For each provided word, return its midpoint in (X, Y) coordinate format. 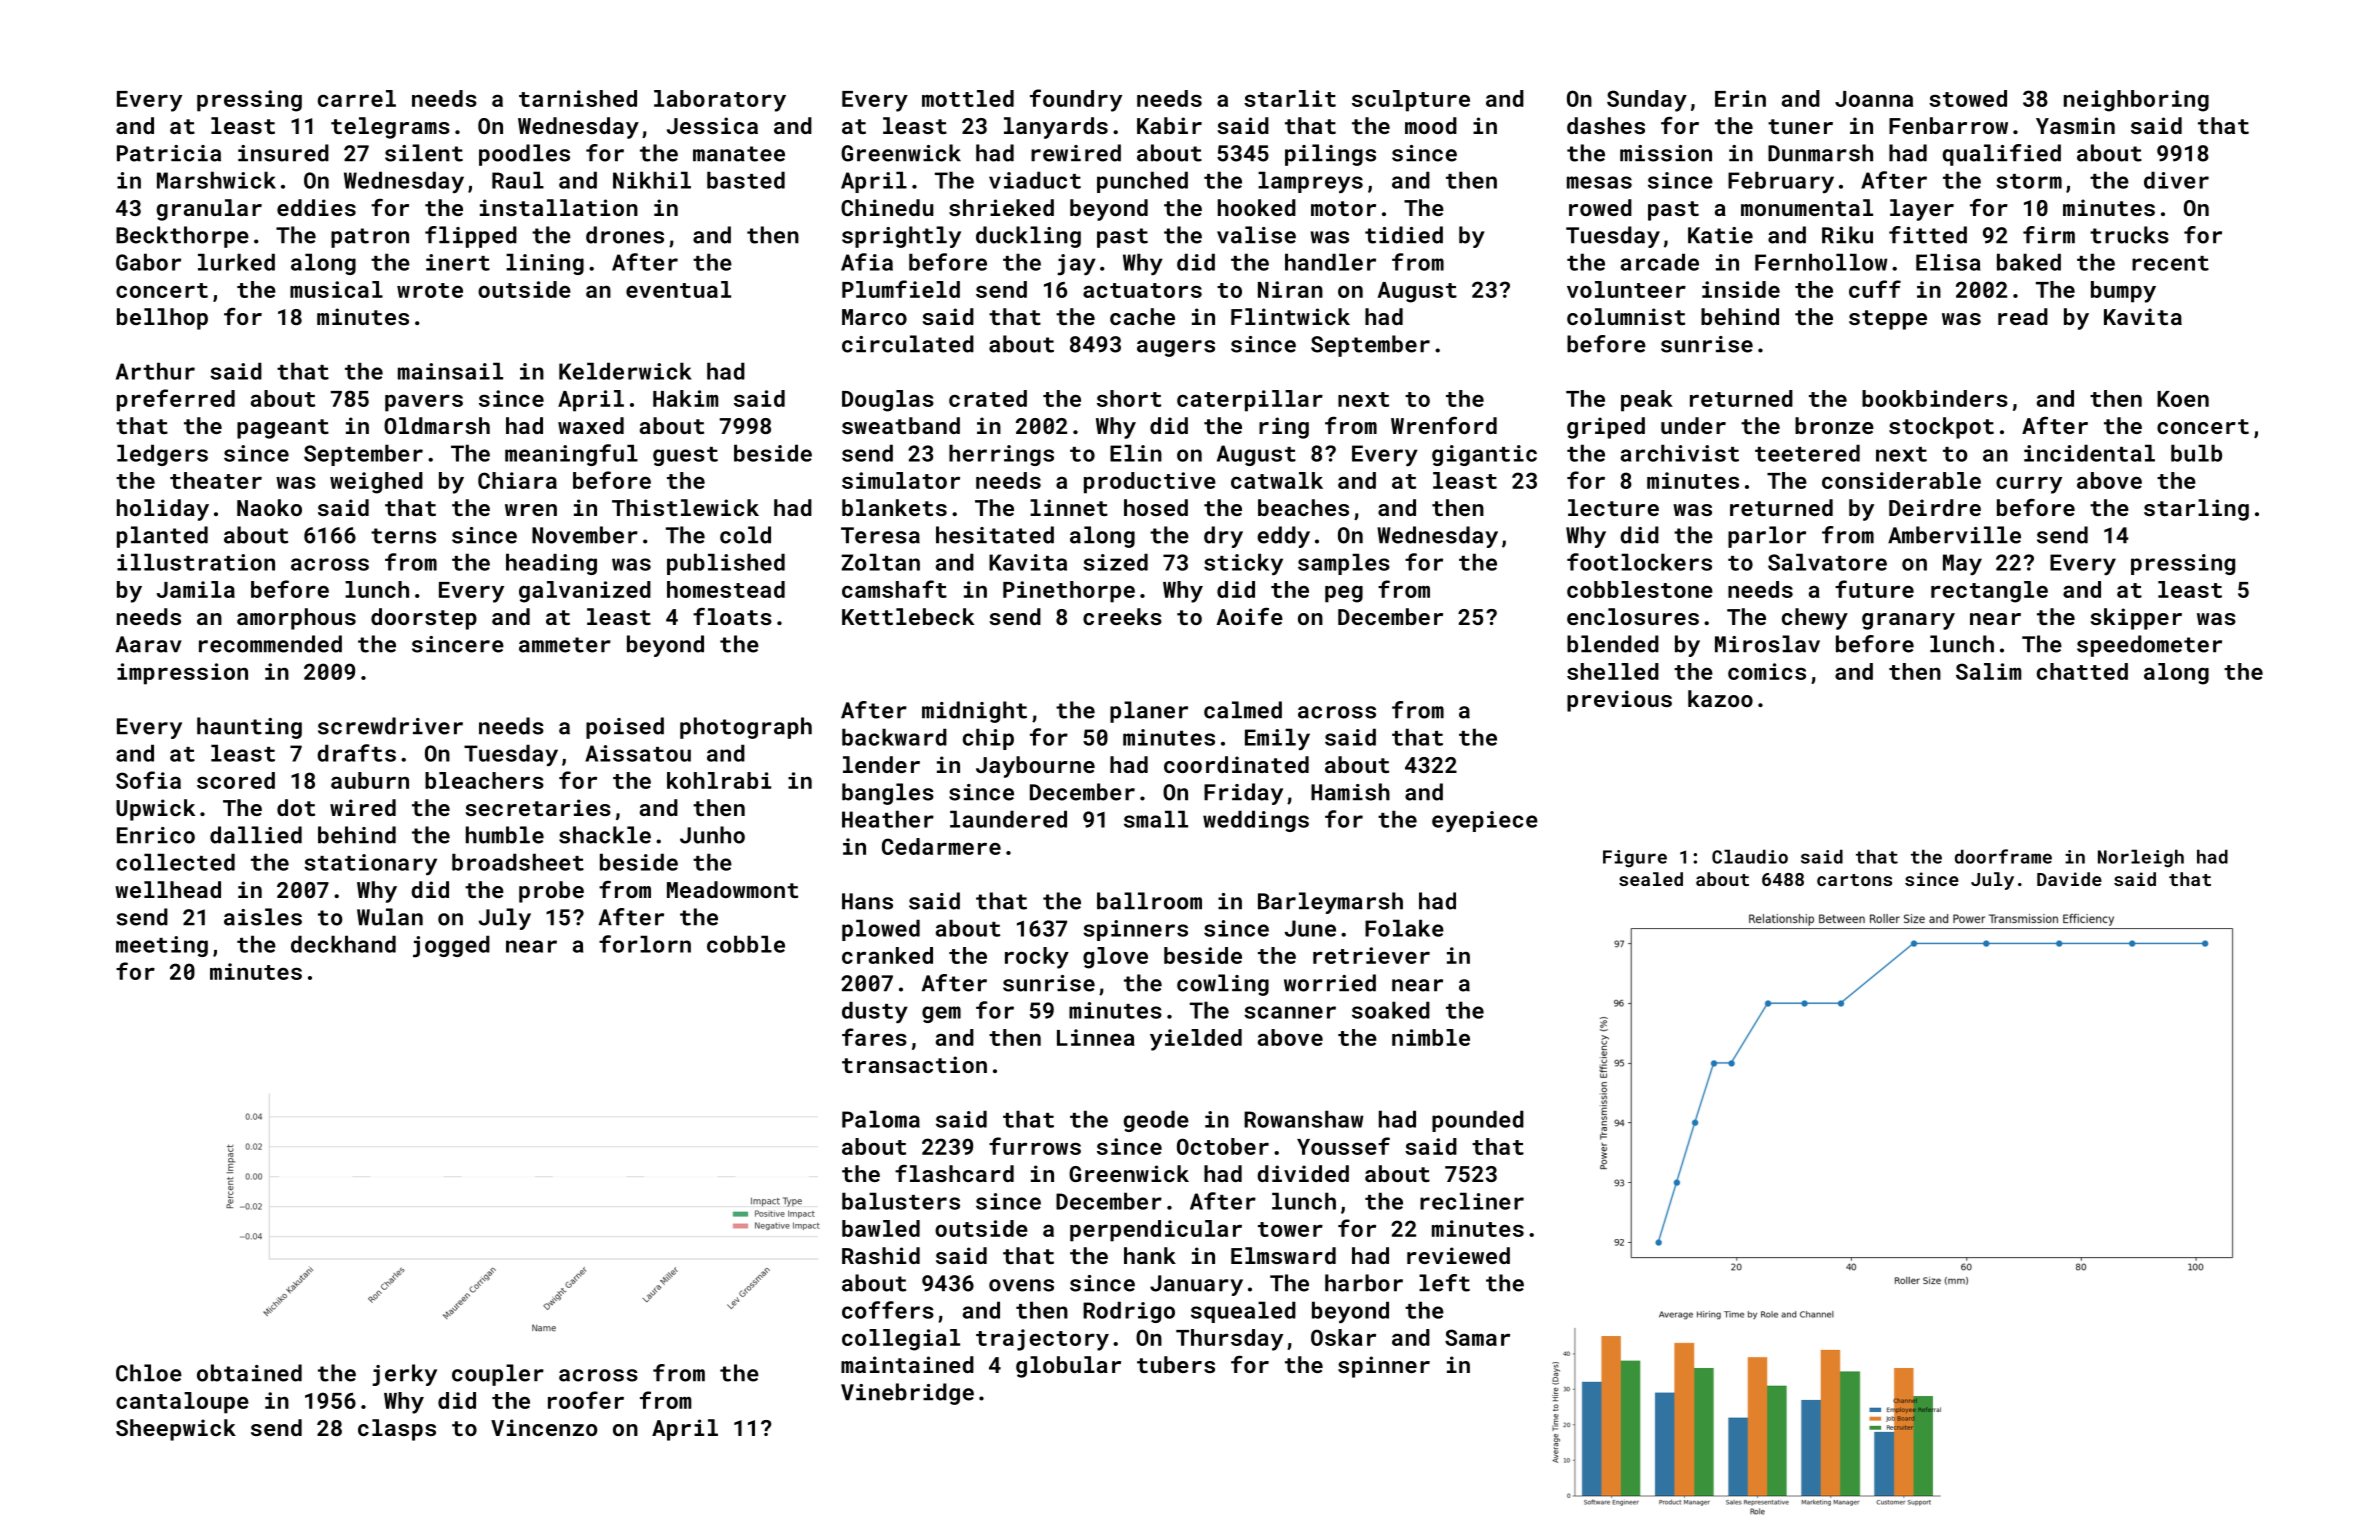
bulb (2196, 453)
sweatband (901, 425)
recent (2170, 263)
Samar (1477, 1337)
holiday (163, 510)
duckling (1028, 237)
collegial (901, 1340)
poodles (524, 155)
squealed (1243, 1312)
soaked (1391, 1010)
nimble (1431, 1037)
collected (175, 862)
